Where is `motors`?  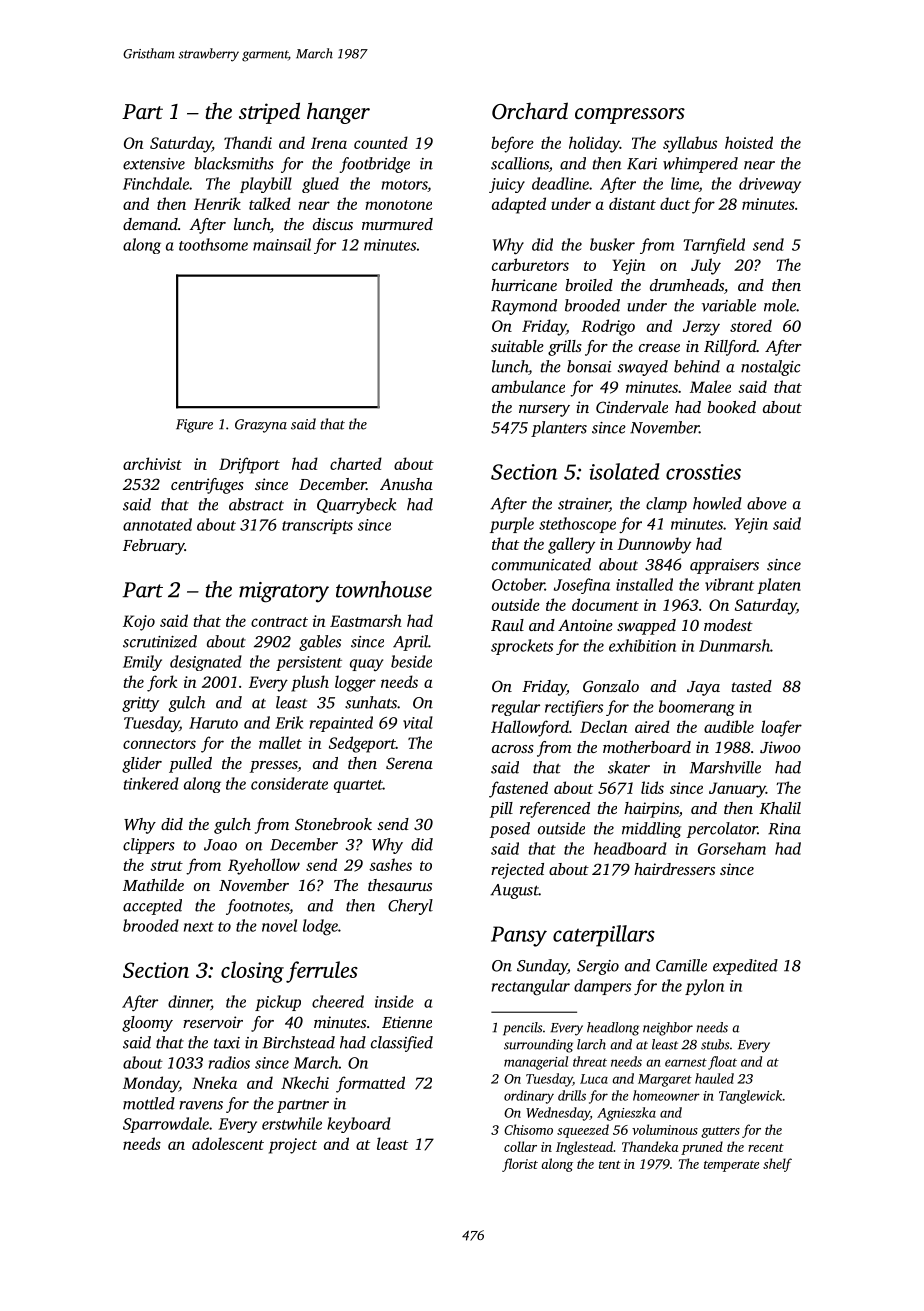 motors is located at coordinates (404, 185).
